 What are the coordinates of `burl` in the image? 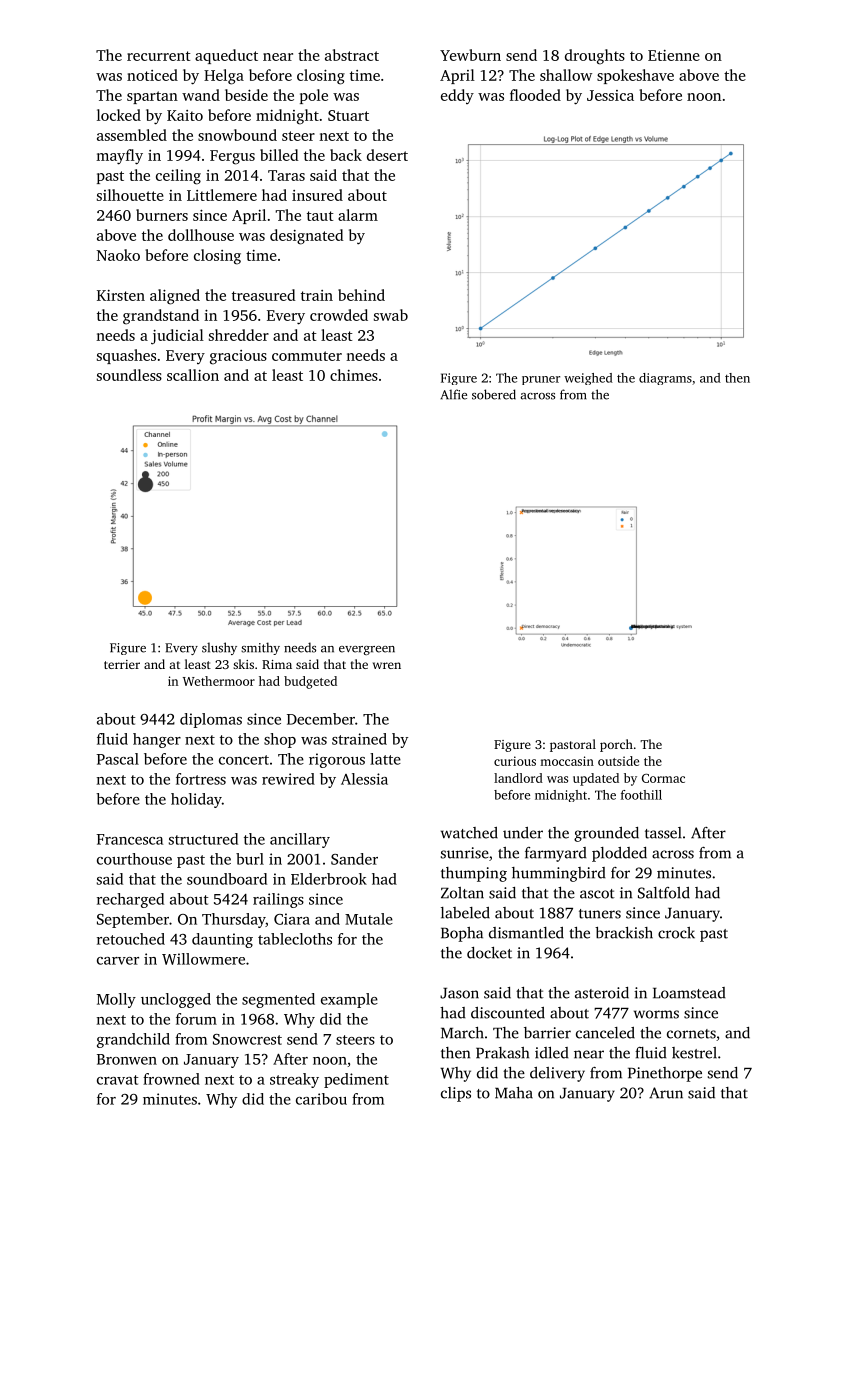 It's located at (250, 859).
